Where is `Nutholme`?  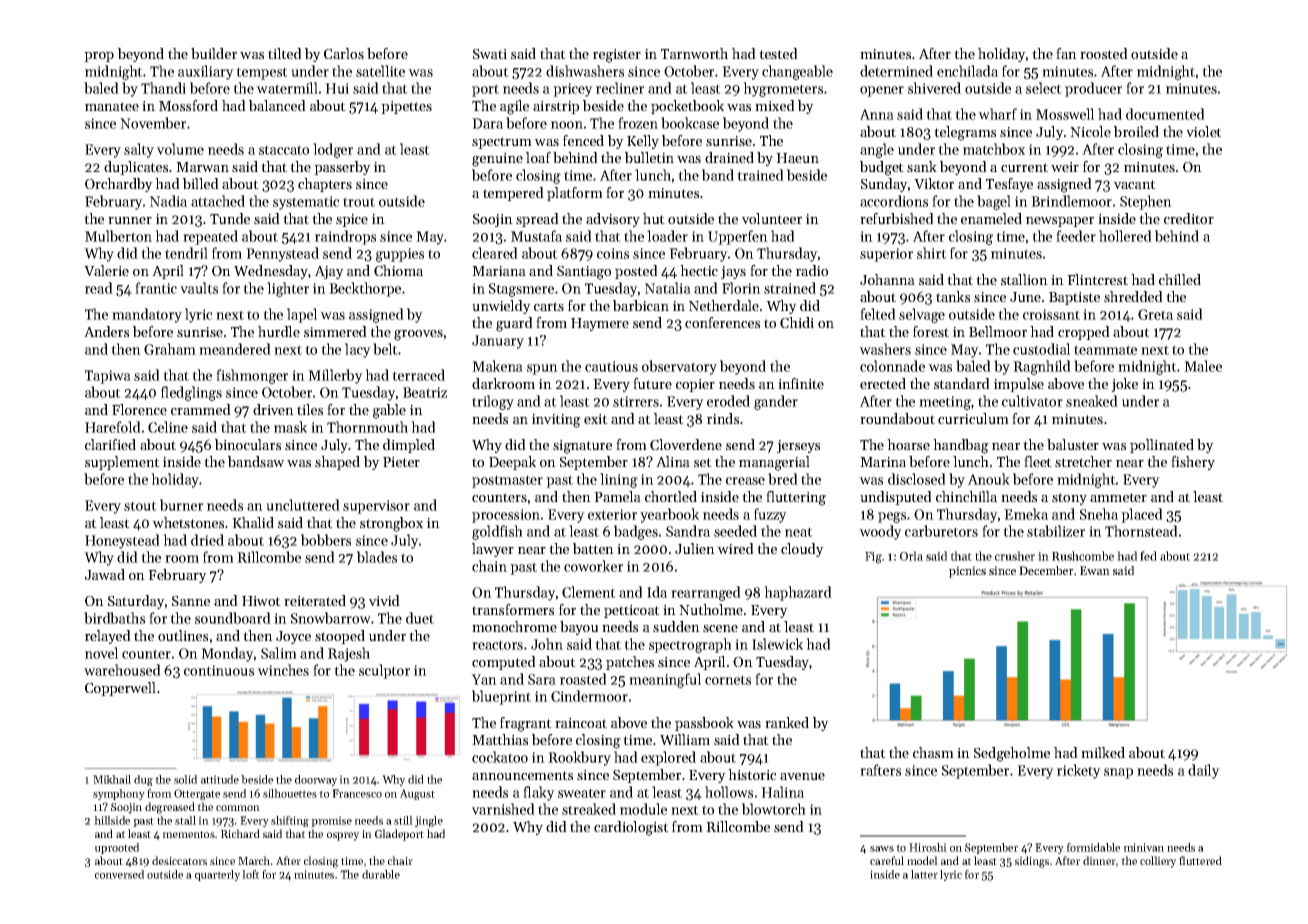 Nutholme is located at coordinates (711, 609).
